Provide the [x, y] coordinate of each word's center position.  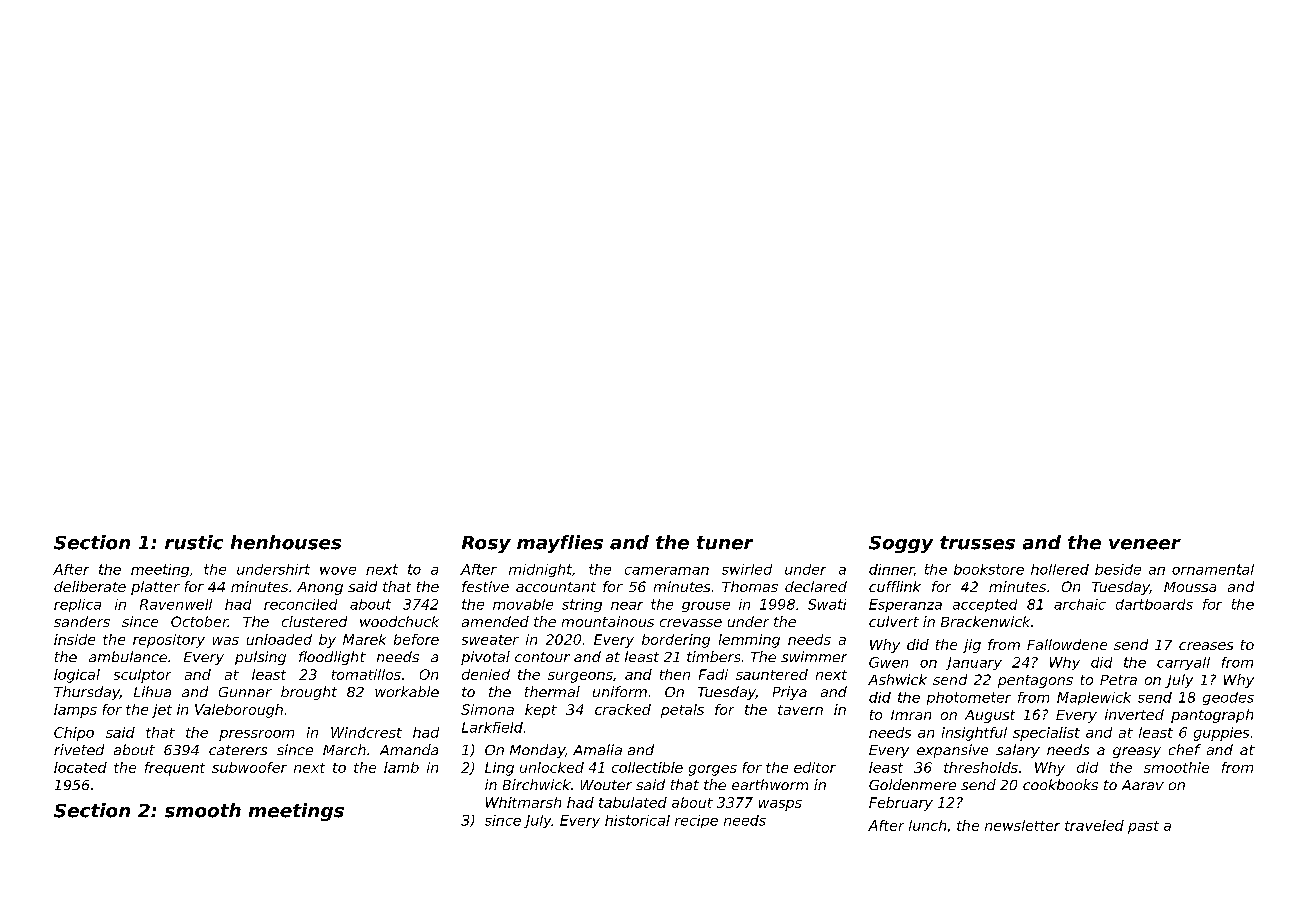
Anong [320, 588]
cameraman [667, 571]
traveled [1094, 825]
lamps [75, 711]
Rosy [486, 544]
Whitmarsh [523, 802]
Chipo [74, 734]
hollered [1060, 569]
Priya [790, 693]
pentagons [1035, 681]
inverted [1134, 714]
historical [637, 820]
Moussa [1190, 587]
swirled [747, 569]
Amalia [597, 749]
